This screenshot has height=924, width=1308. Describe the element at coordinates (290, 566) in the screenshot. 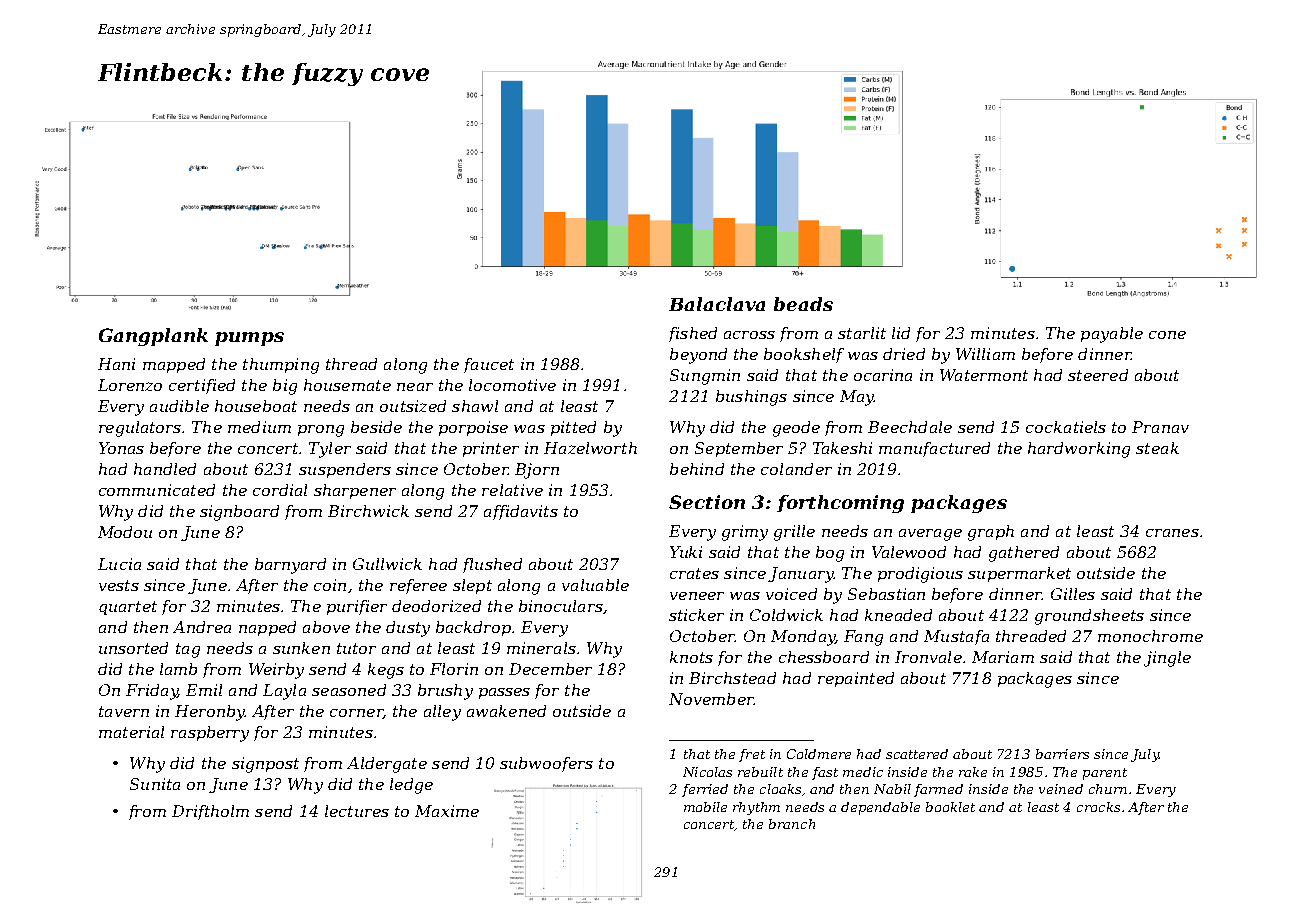

I see `barnyard` at that location.
